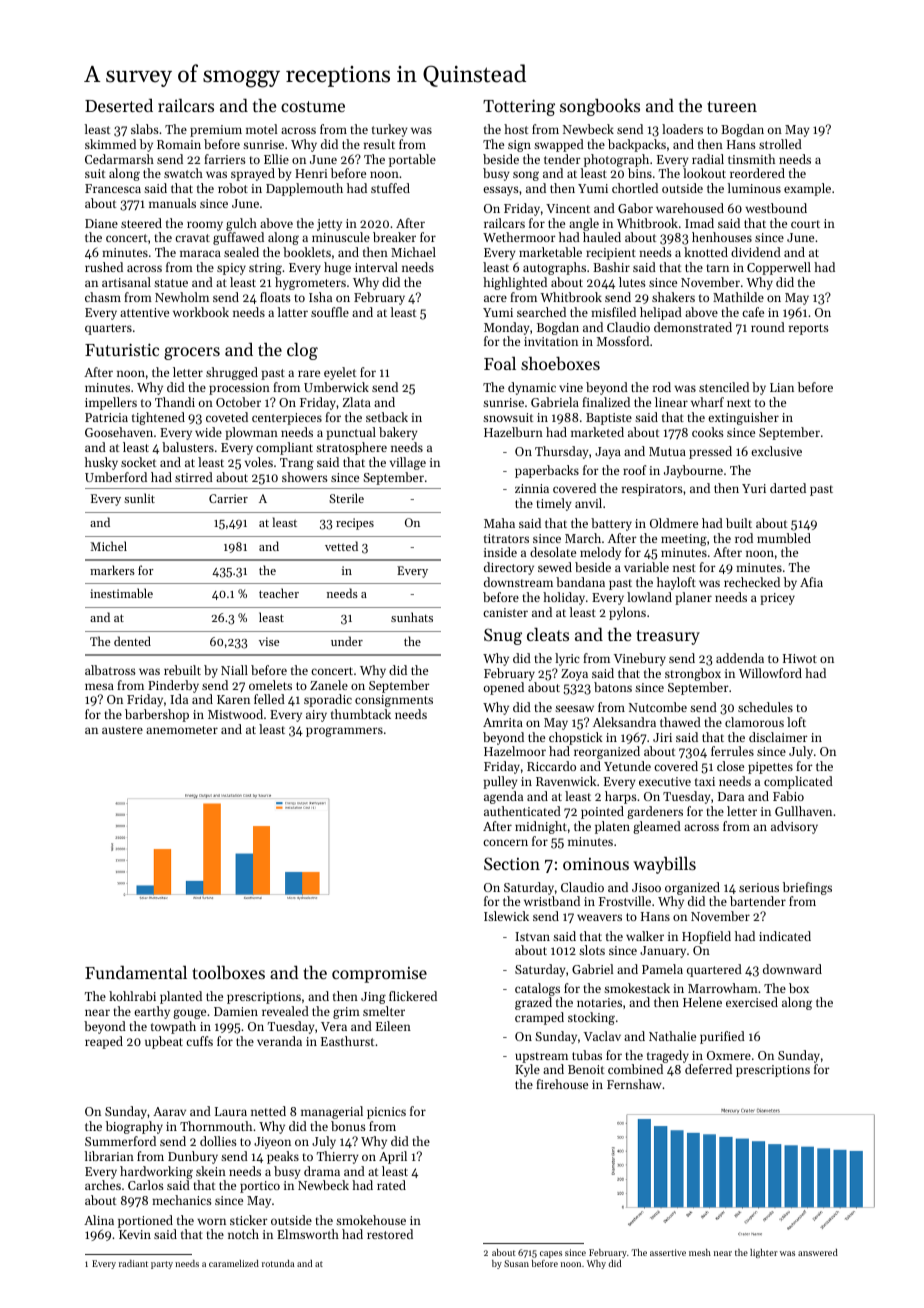 This page has width=924, height=1308. I want to click on turkey, so click(390, 130).
